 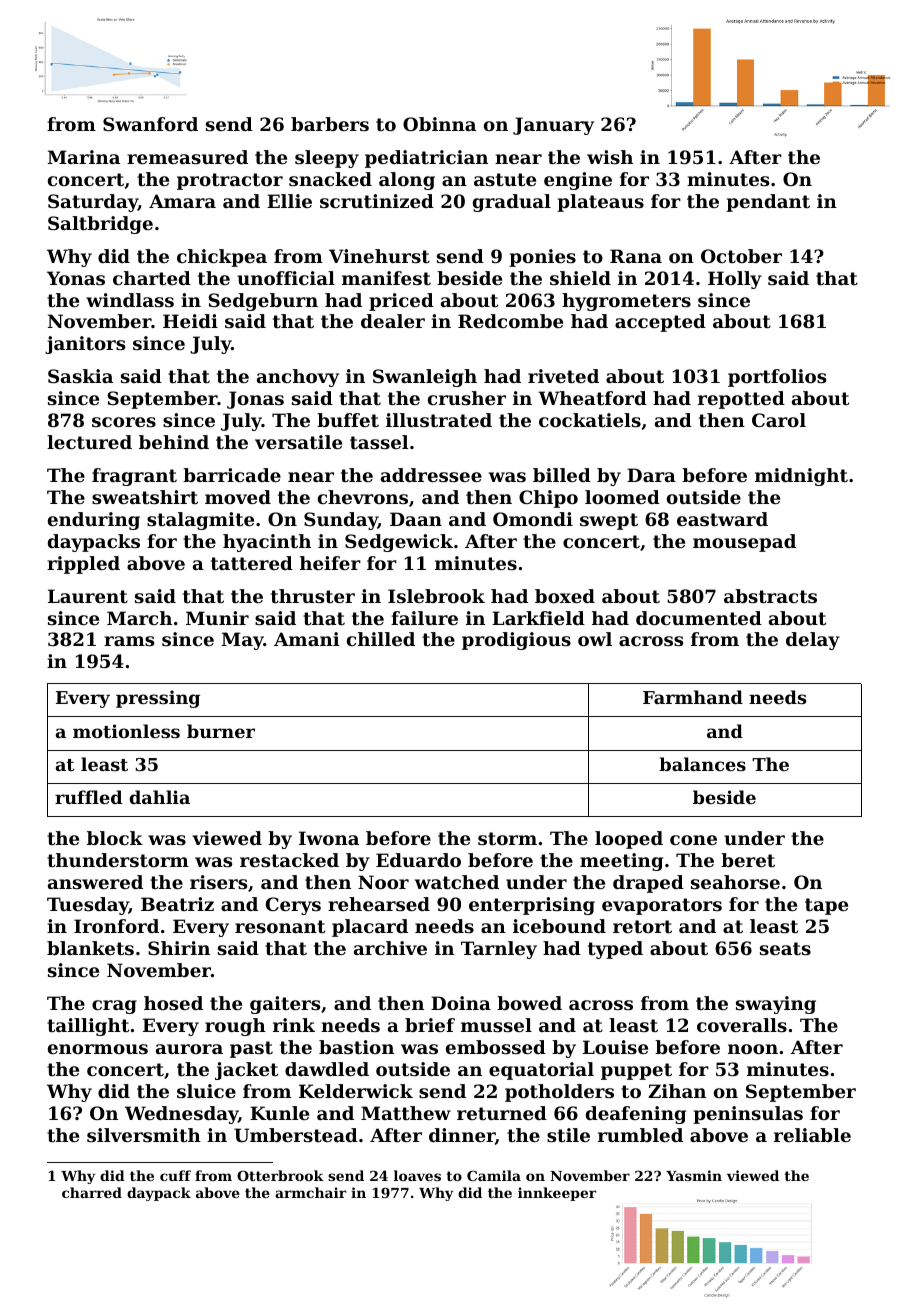 I want to click on archive, so click(x=390, y=948).
